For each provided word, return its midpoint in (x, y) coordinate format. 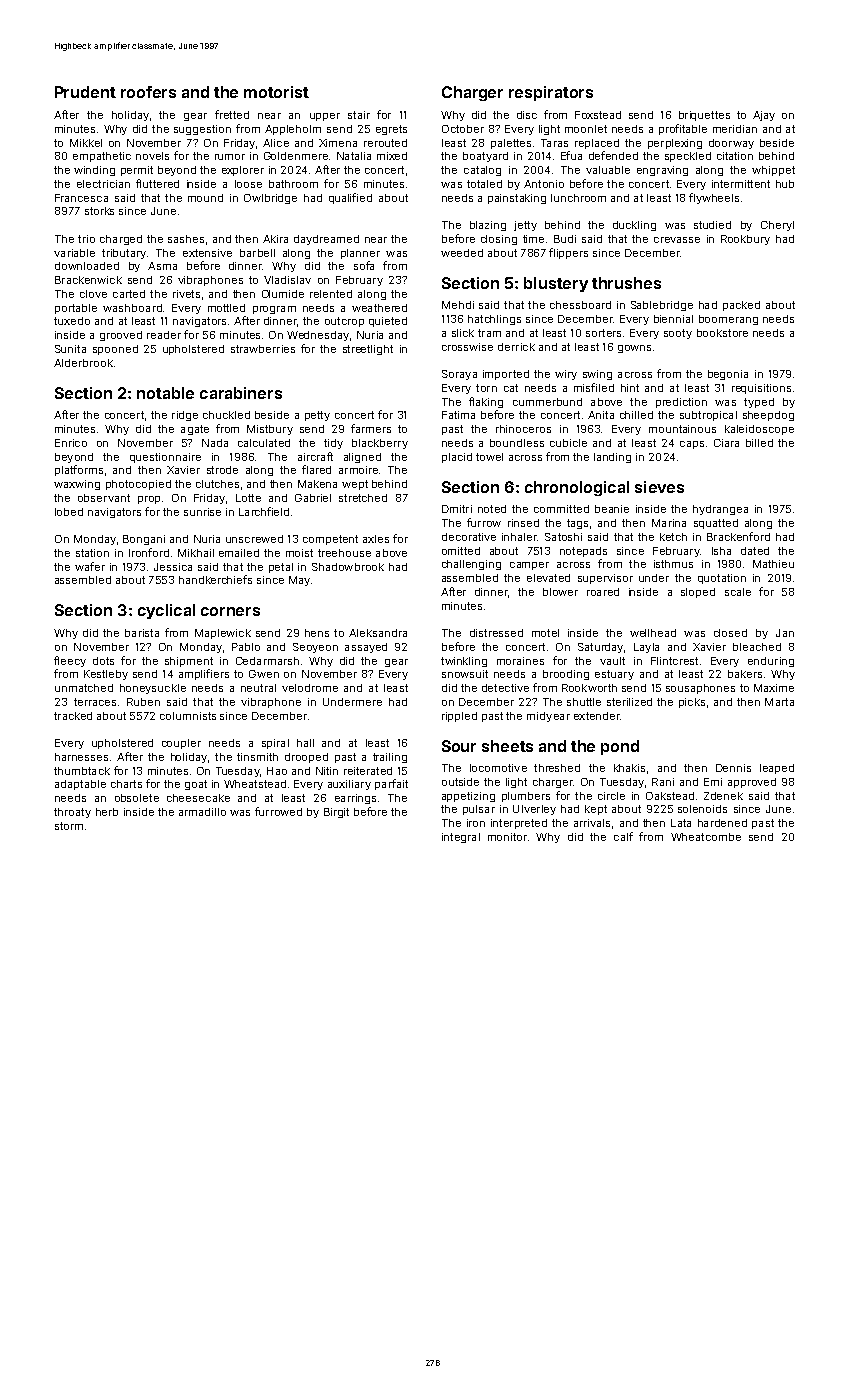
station (92, 553)
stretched (363, 498)
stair (359, 115)
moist (299, 553)
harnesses (81, 757)
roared (603, 592)
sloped (698, 593)
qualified (350, 198)
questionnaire (165, 458)
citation (735, 156)
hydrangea (720, 510)
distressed (496, 633)
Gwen (264, 674)
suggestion (202, 130)
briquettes (704, 116)
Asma (162, 266)
